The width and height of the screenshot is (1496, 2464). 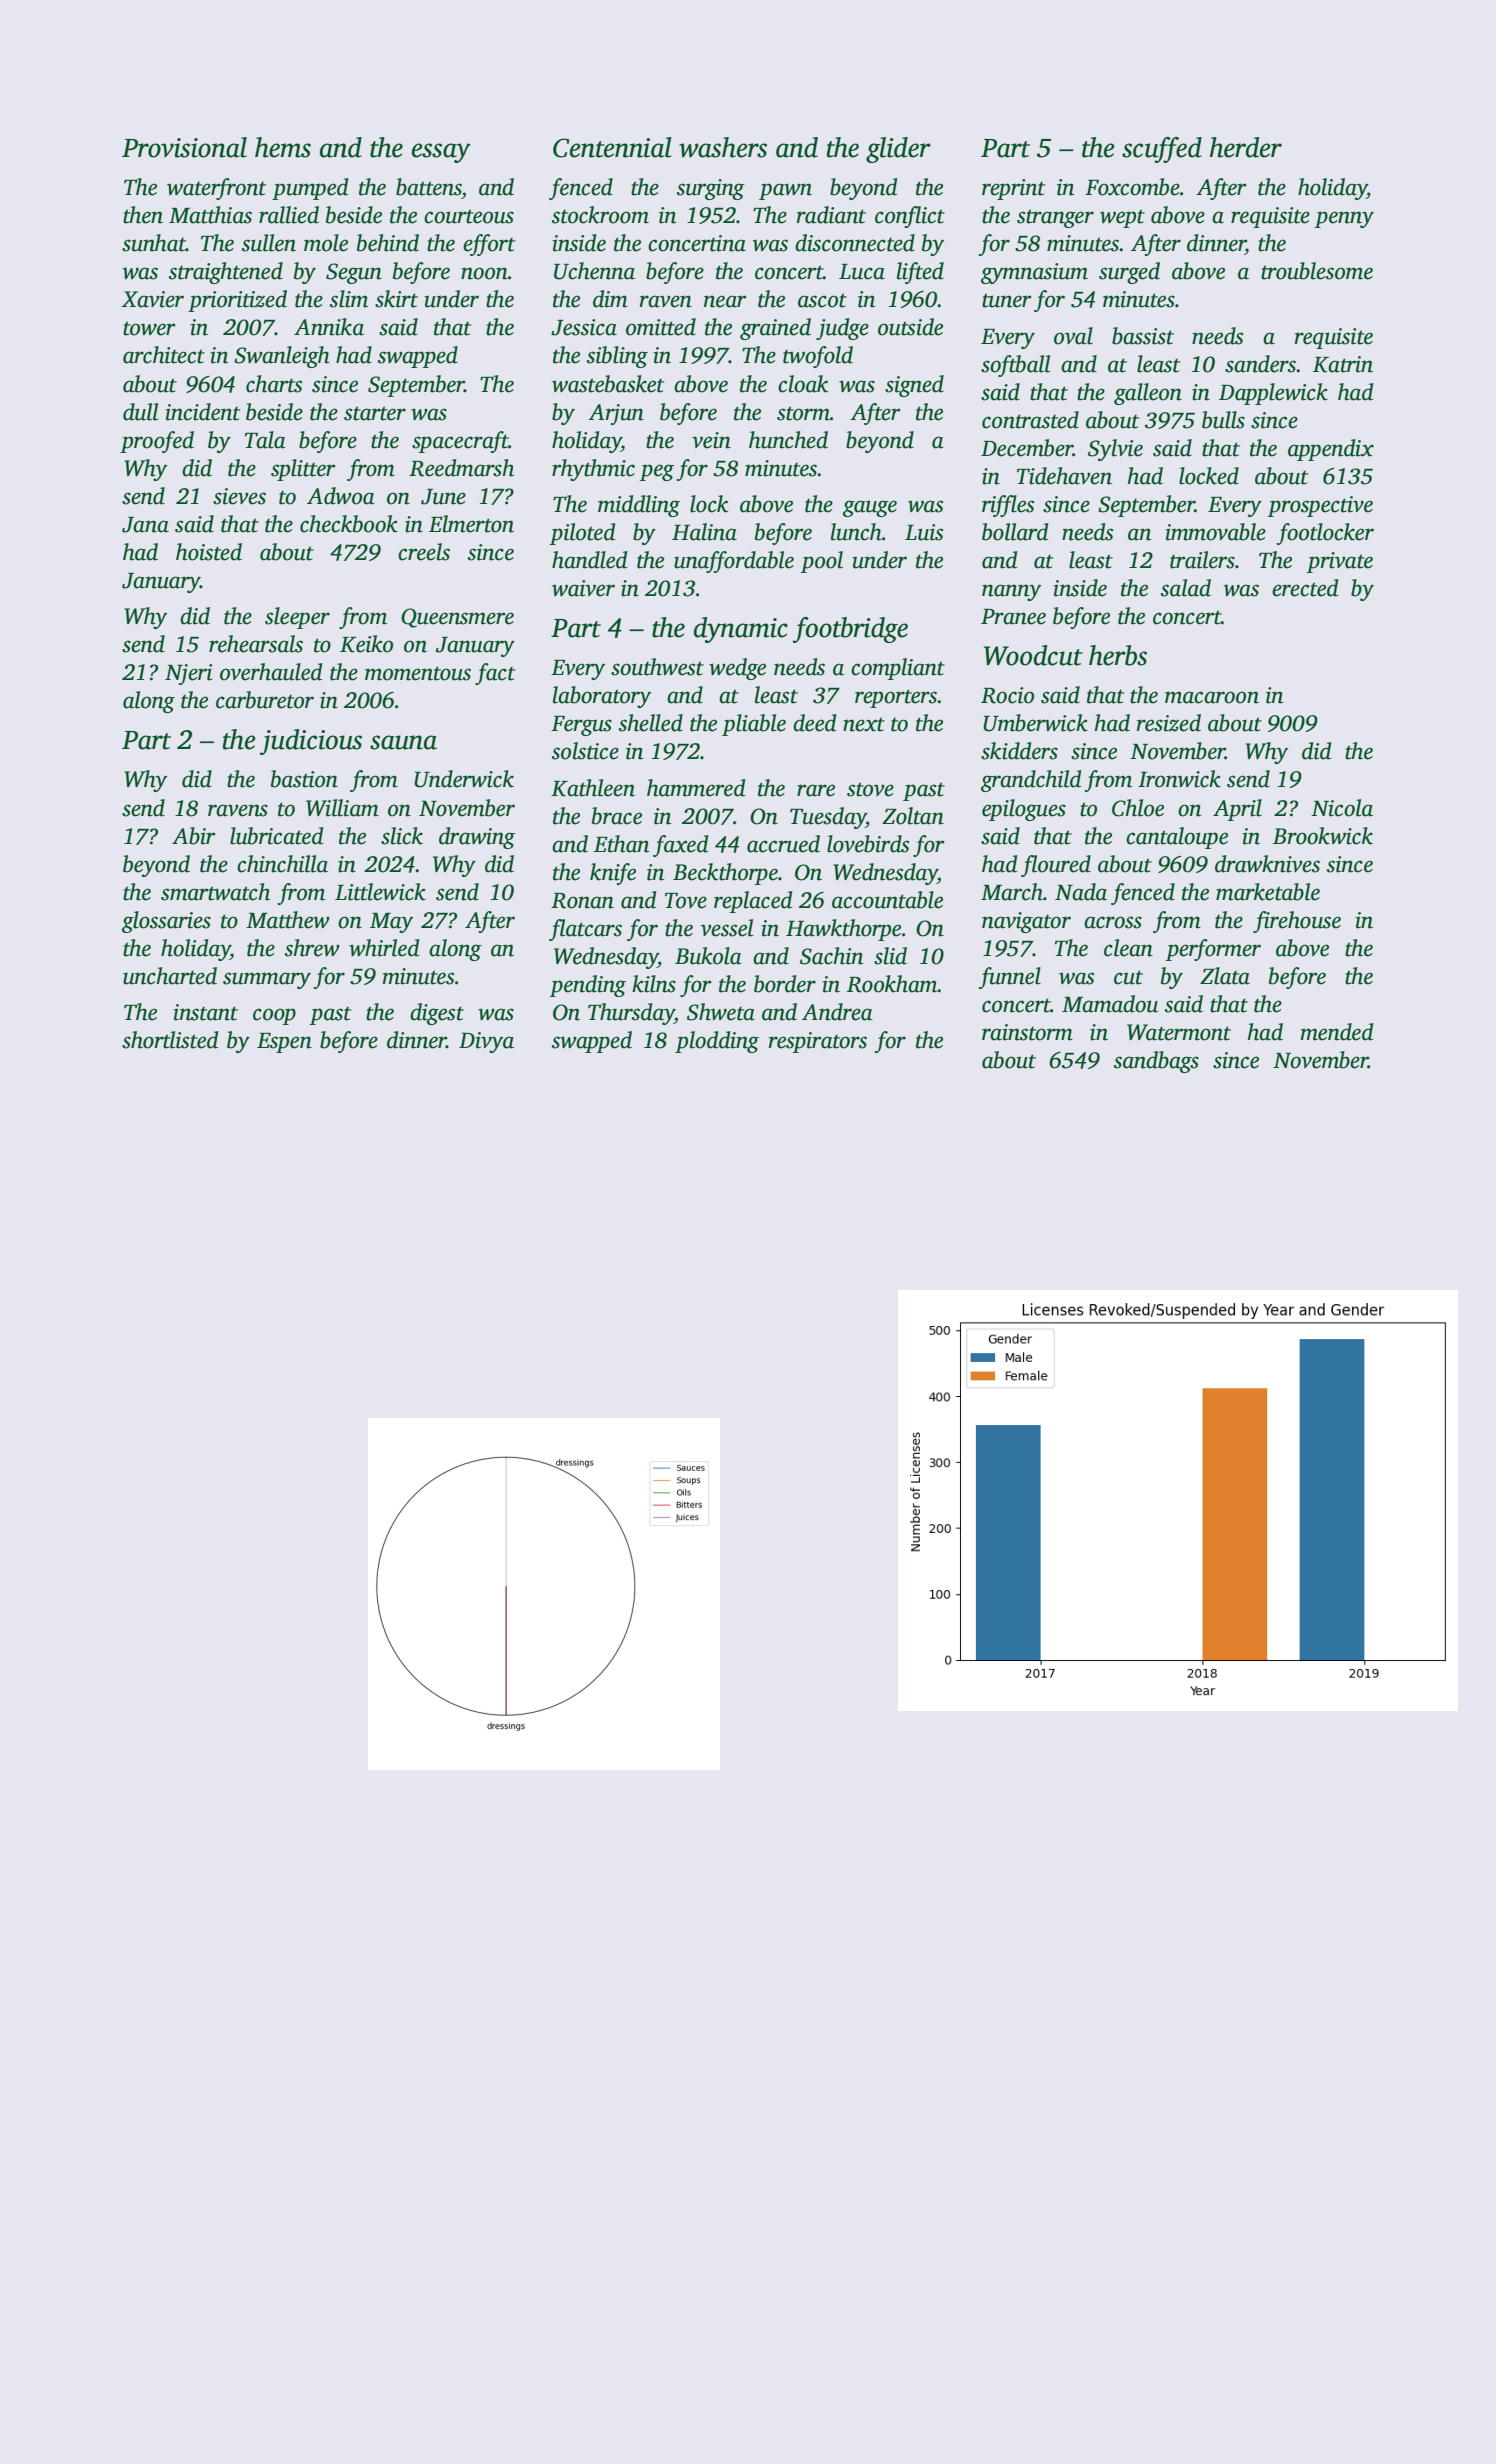 What do you see at coordinates (1317, 271) in the screenshot?
I see `troublesome` at bounding box center [1317, 271].
